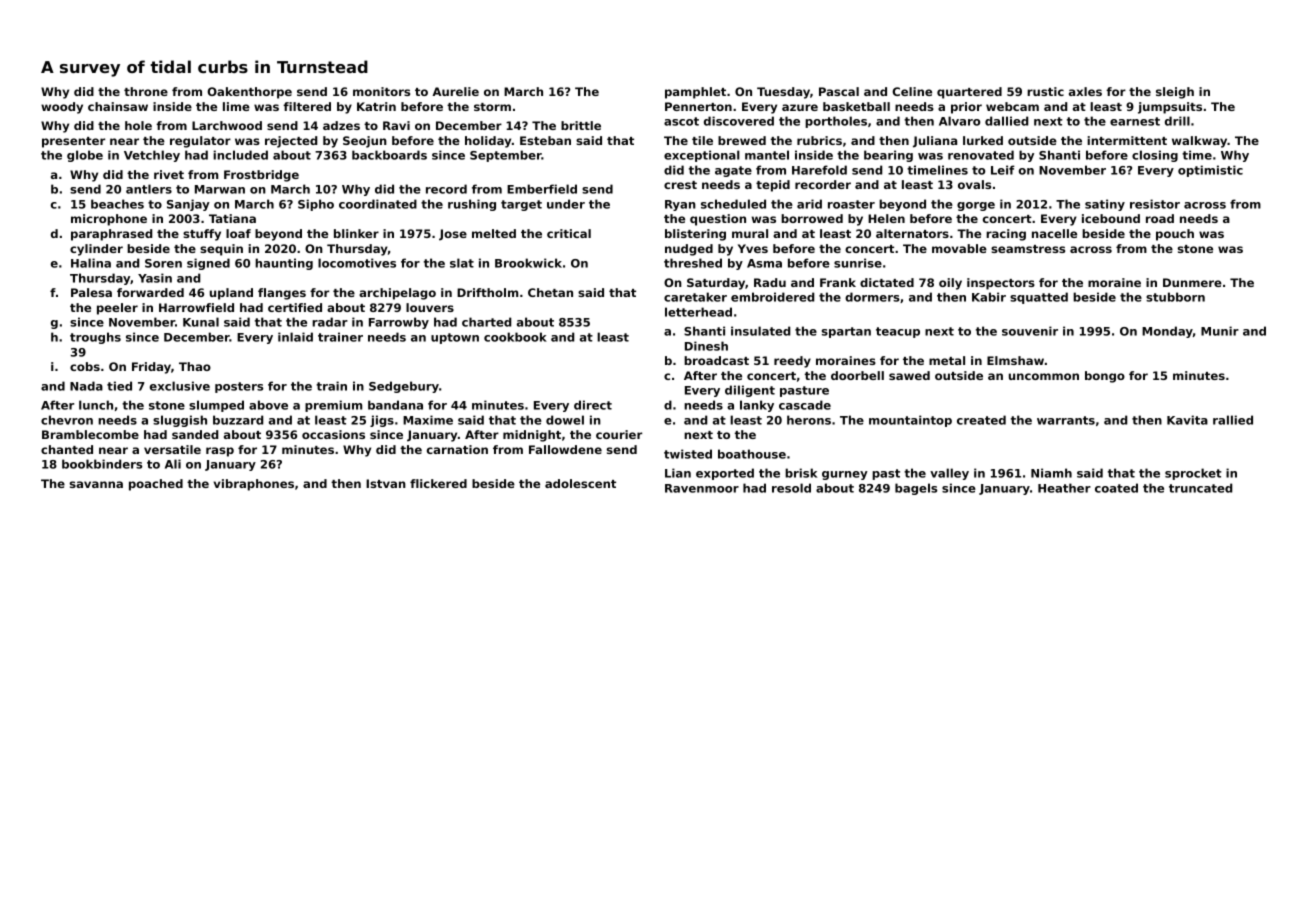  Describe the element at coordinates (1192, 282) in the screenshot. I see `Dunmere` at that location.
